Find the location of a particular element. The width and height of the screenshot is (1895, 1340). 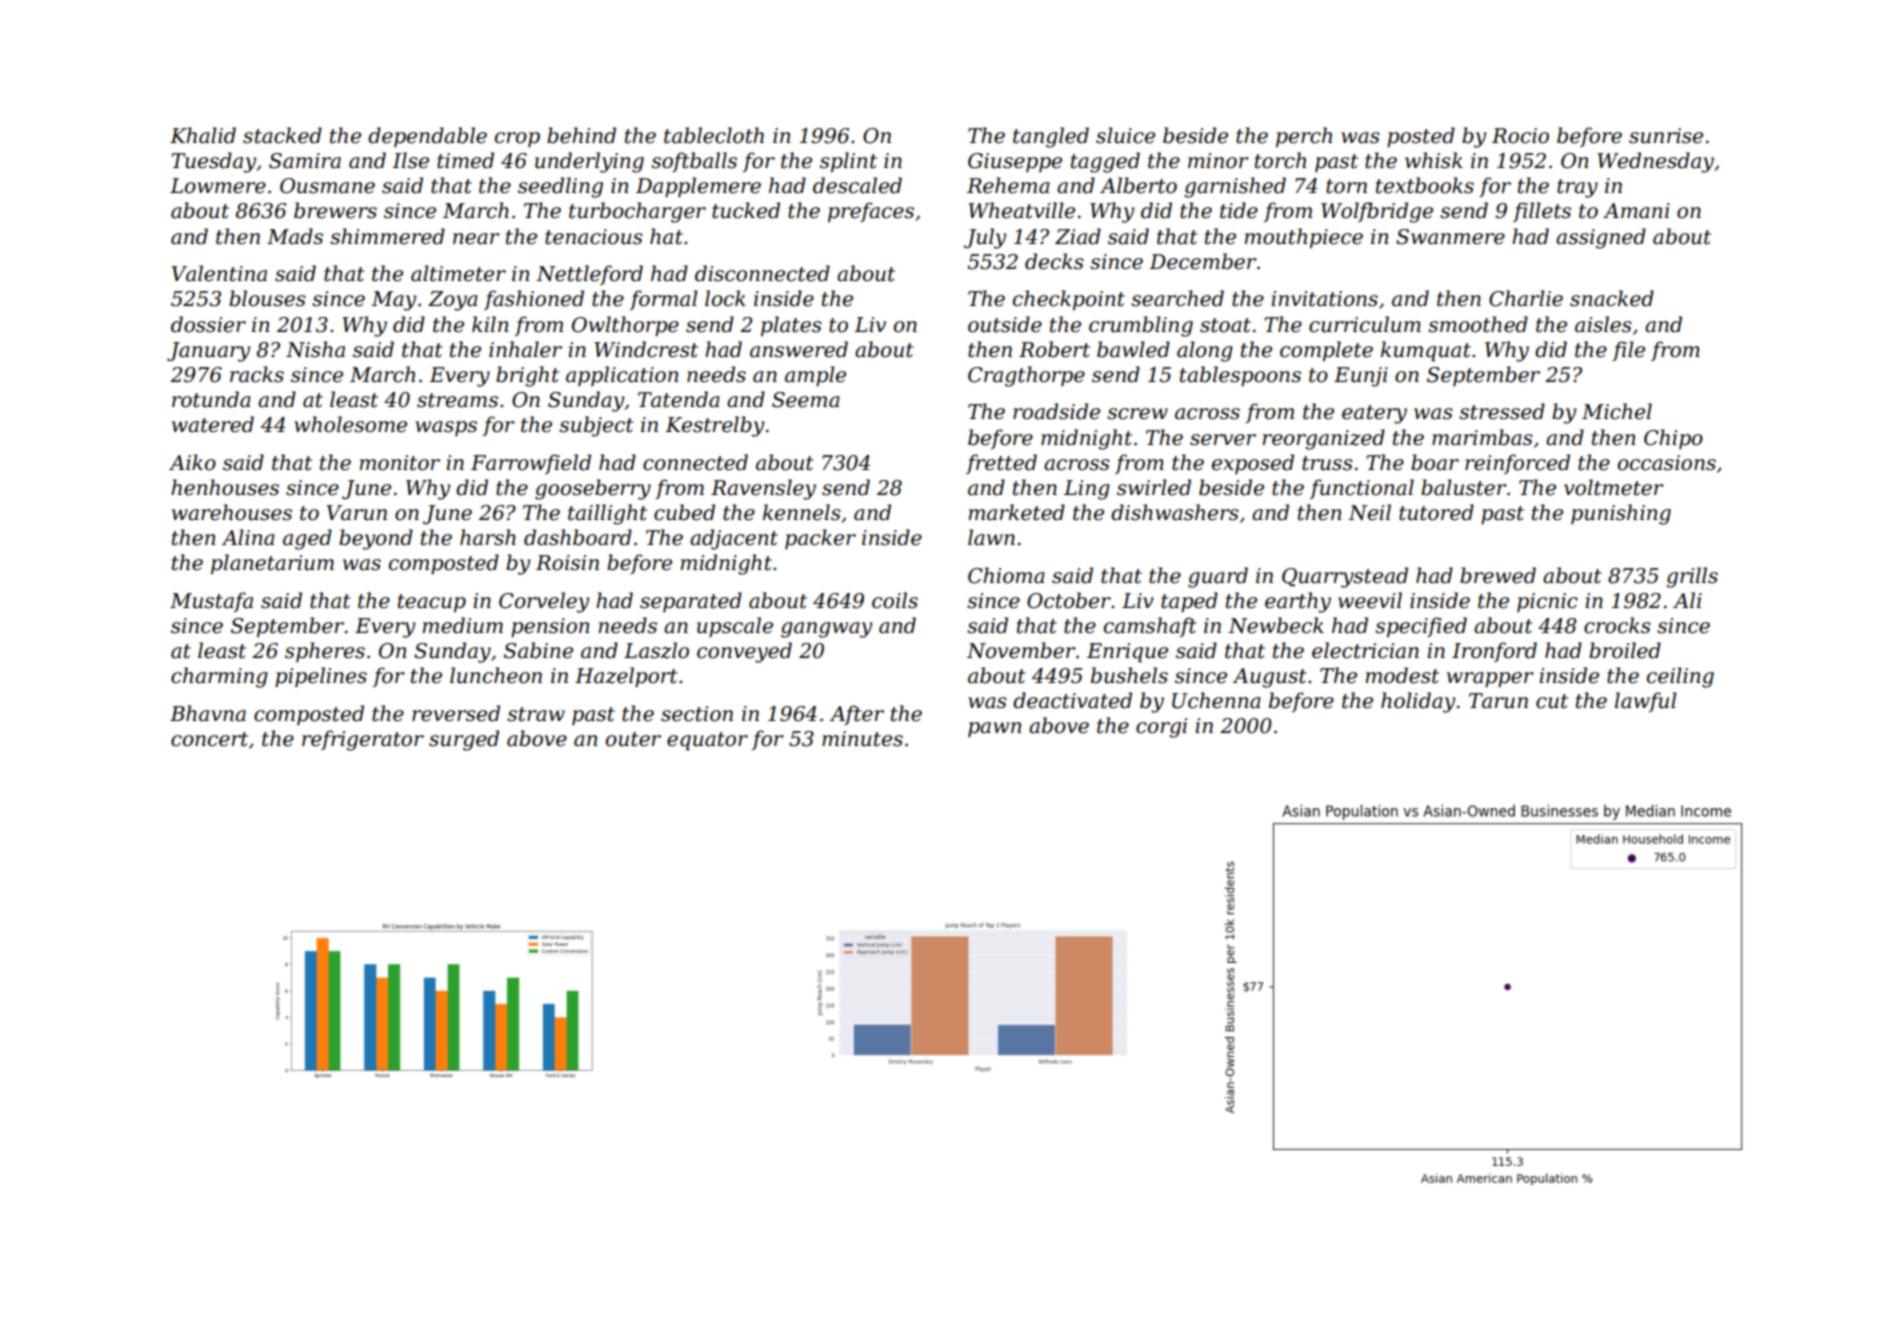

specified is located at coordinates (1421, 627).
